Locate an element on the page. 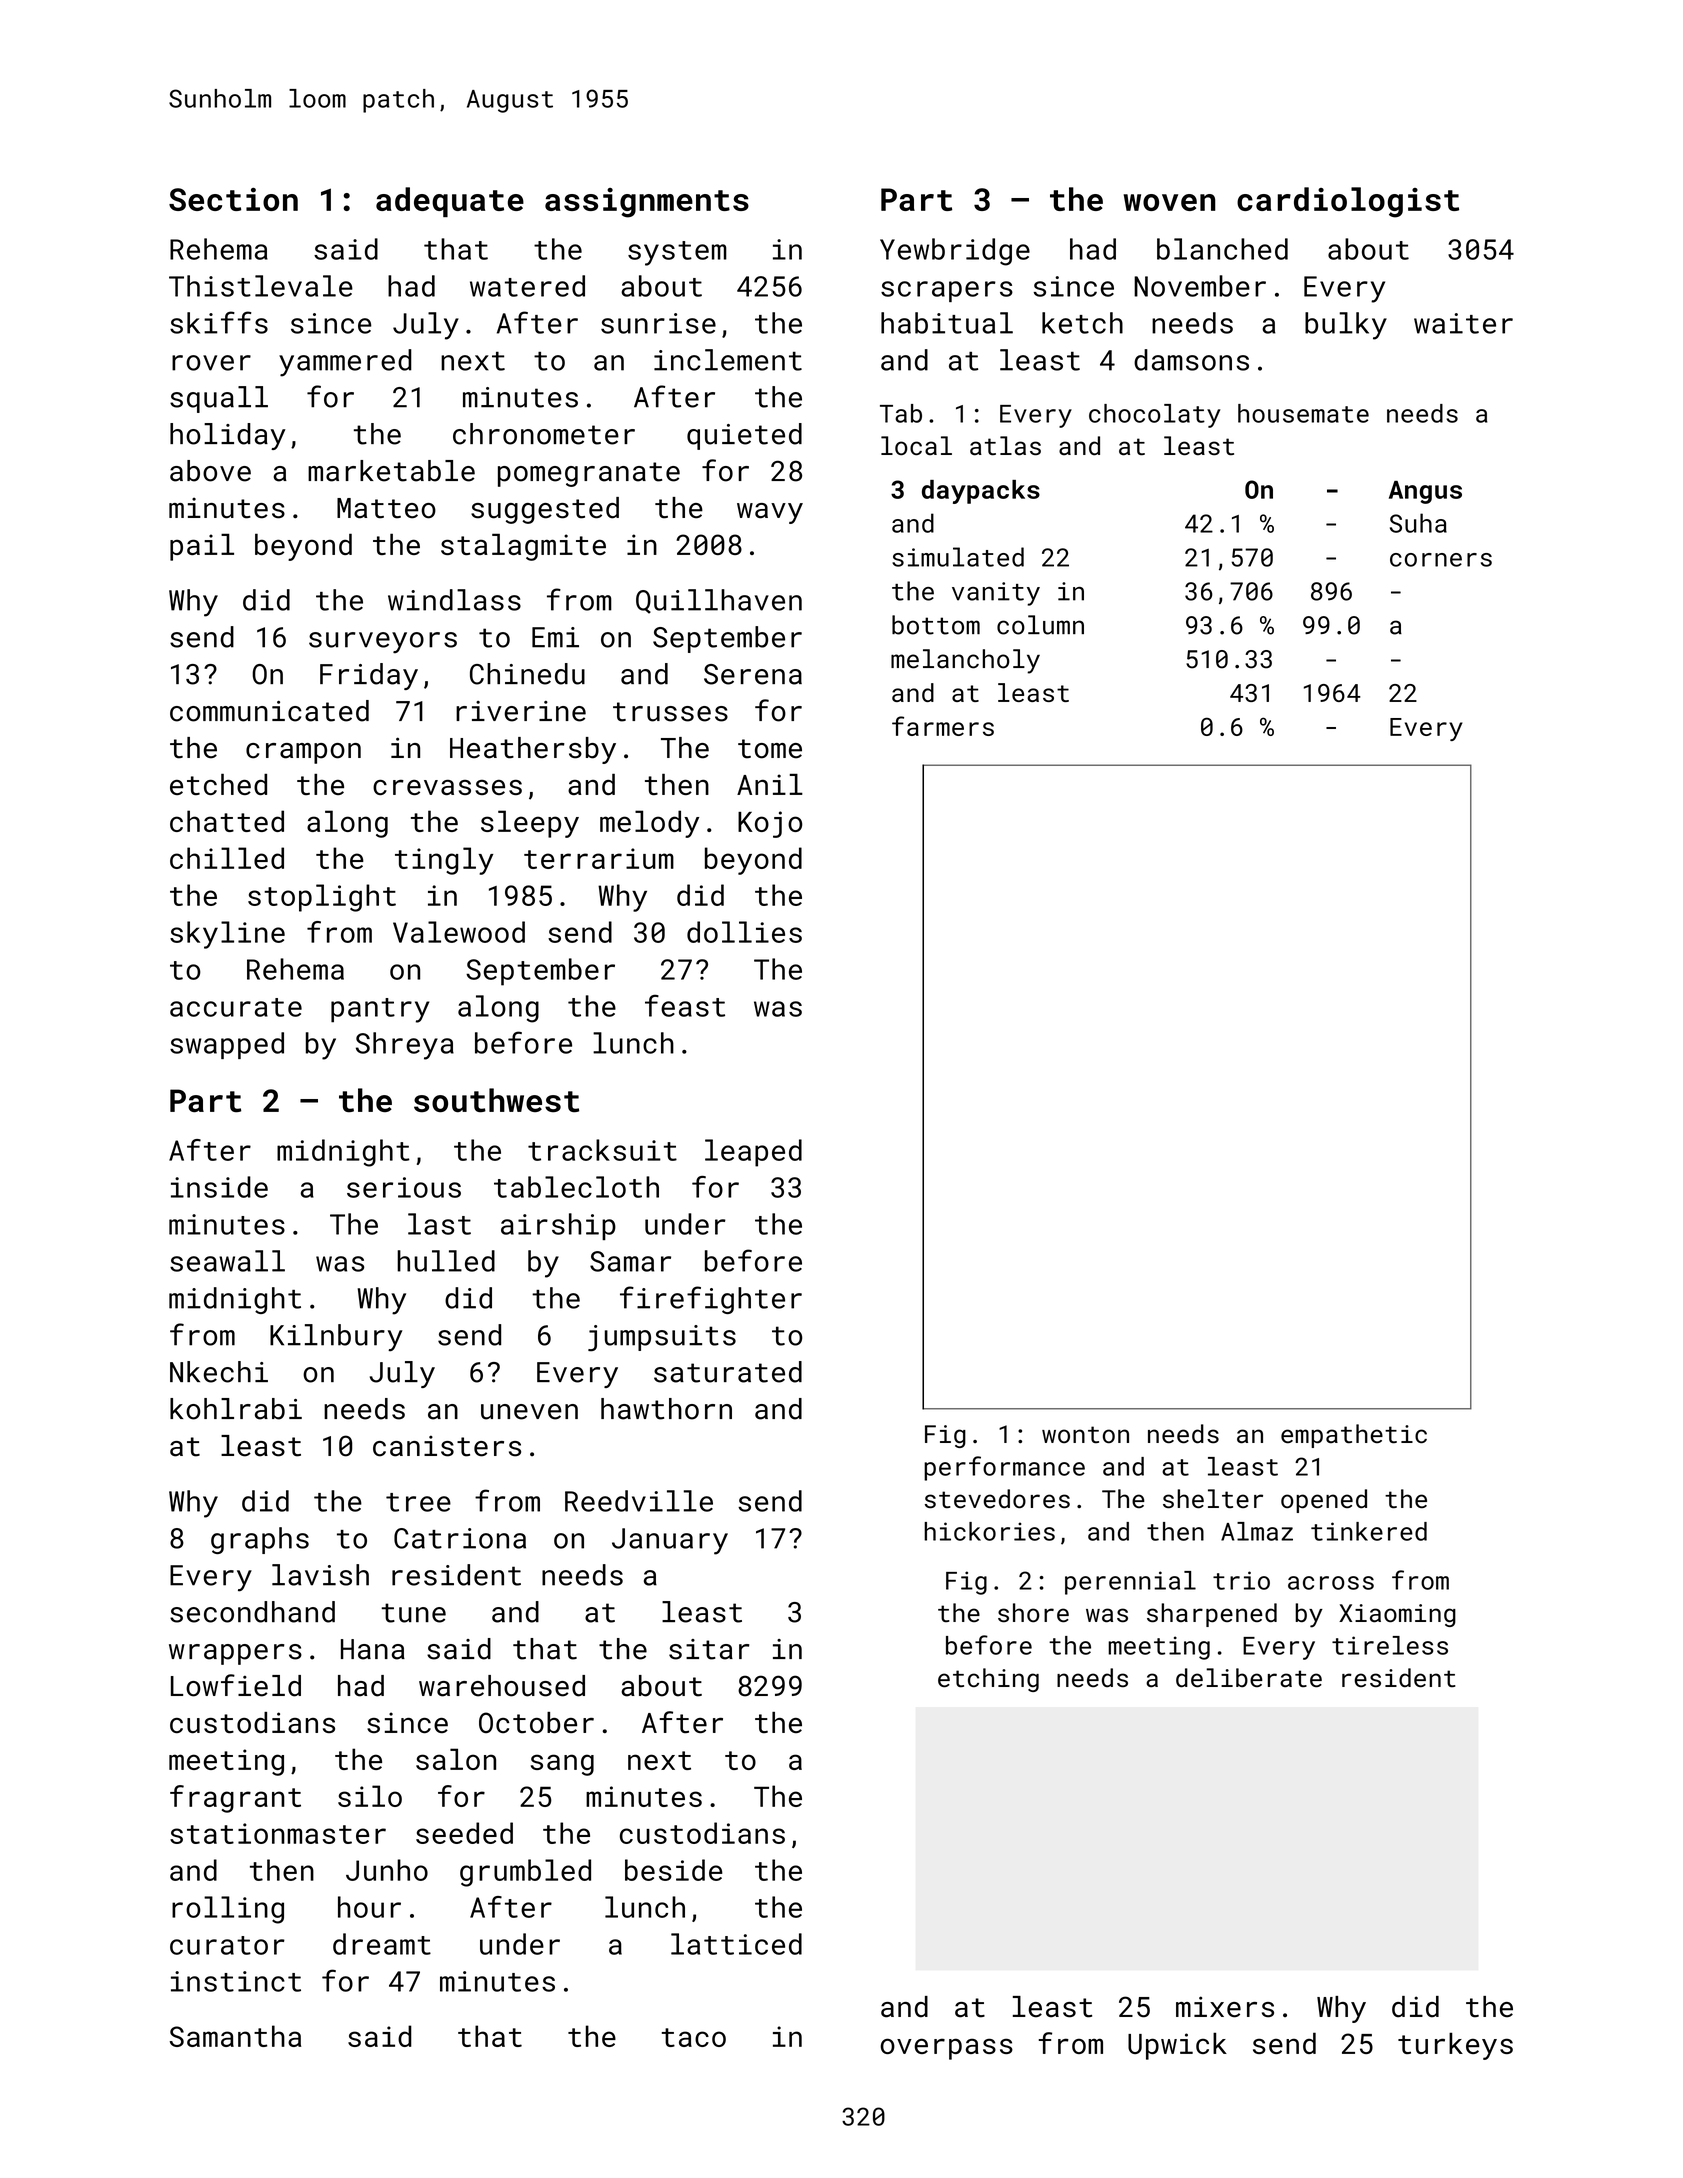 The width and height of the document is (1683, 2178). tracksuit is located at coordinates (602, 1150).
